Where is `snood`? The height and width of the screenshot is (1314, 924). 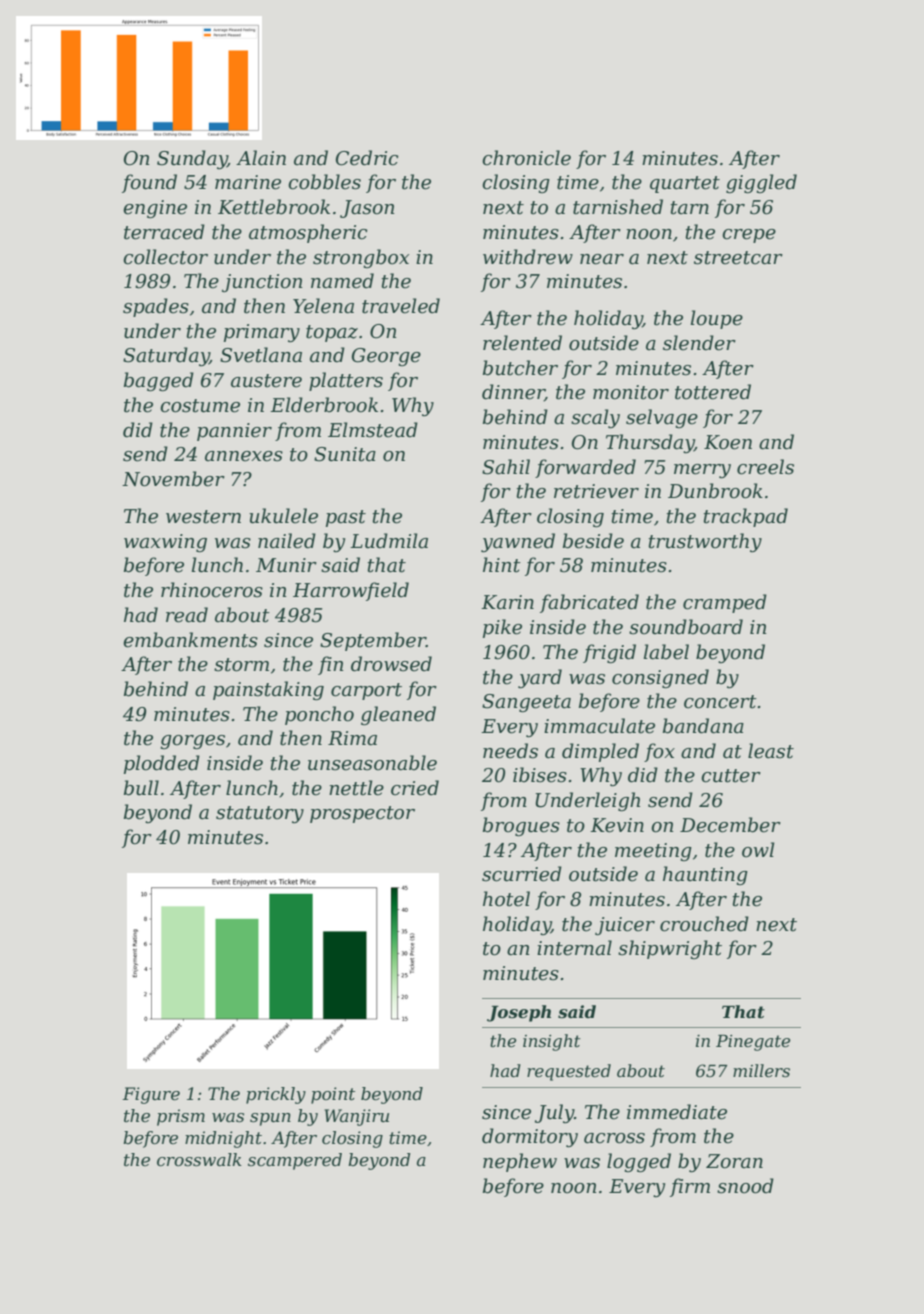
snood is located at coordinates (745, 1186).
